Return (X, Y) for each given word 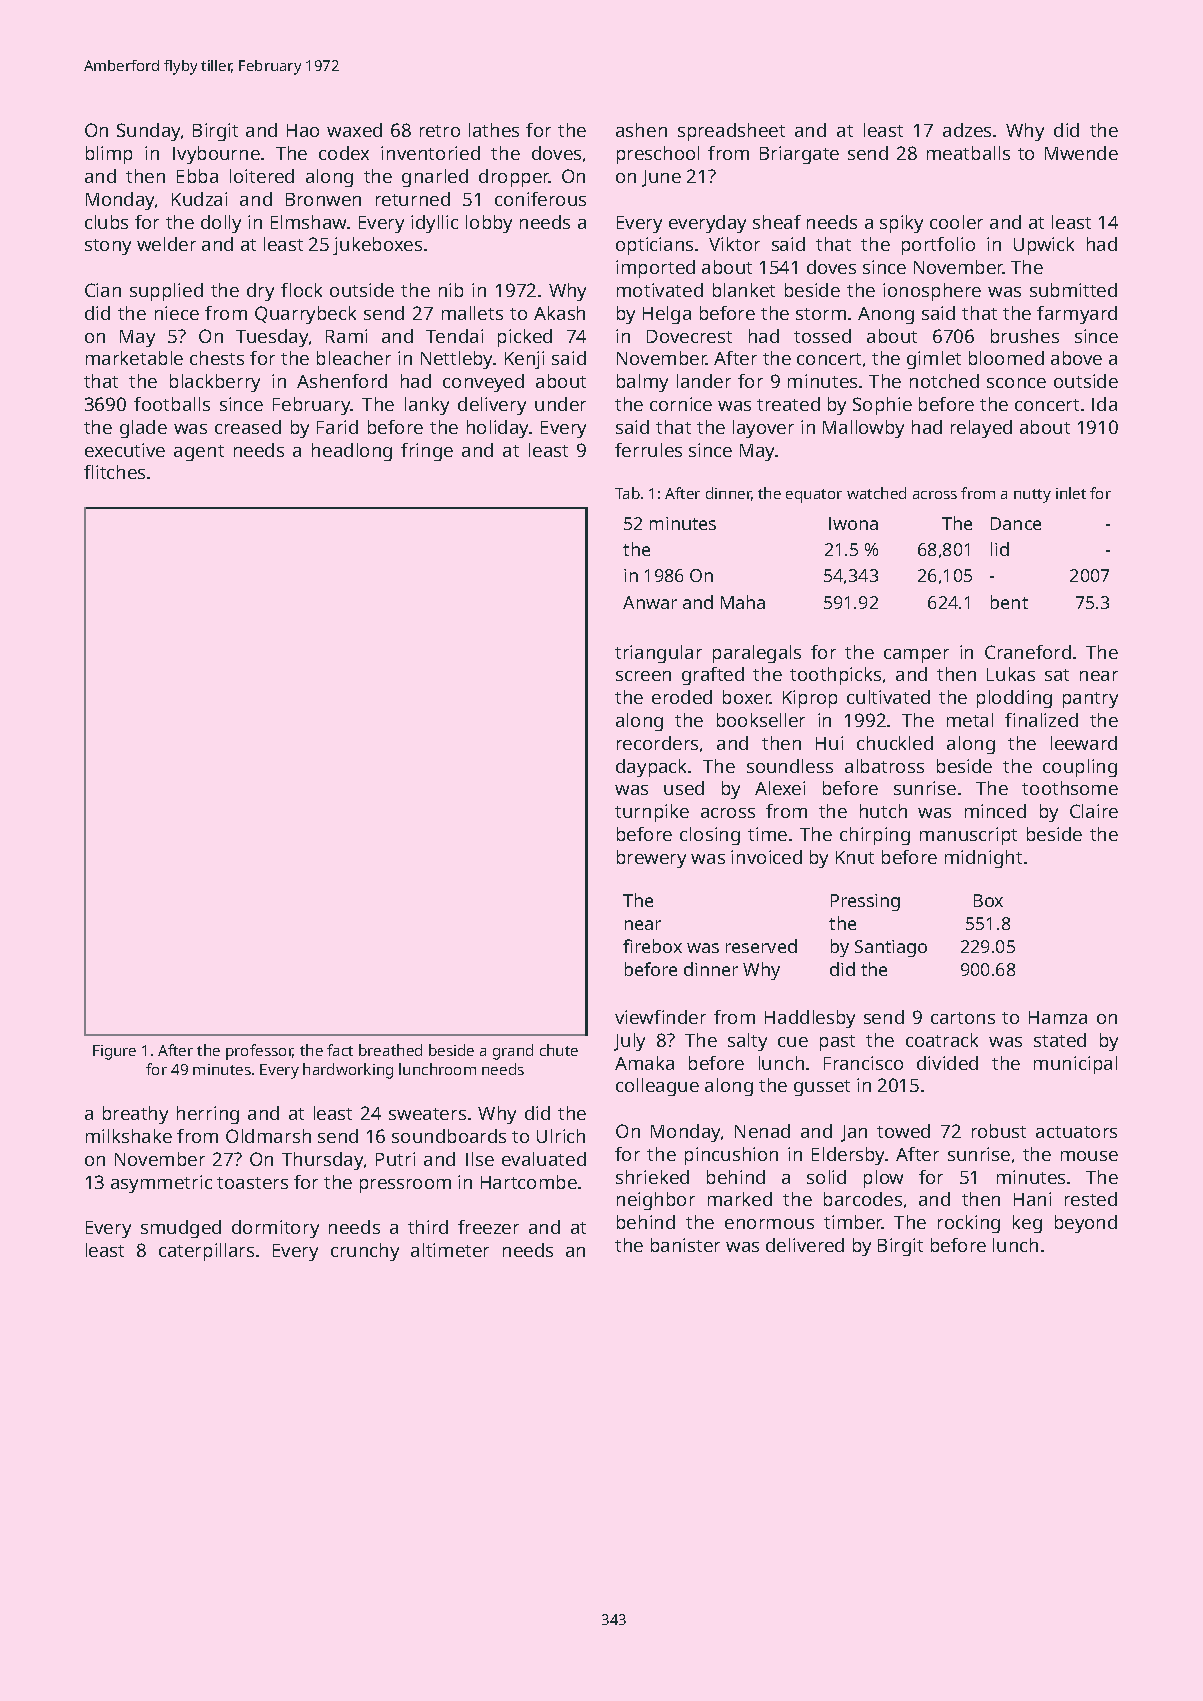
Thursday (322, 1161)
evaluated (544, 1159)
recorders (657, 743)
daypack (652, 768)
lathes (494, 130)
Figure (114, 1052)
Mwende (1081, 153)
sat (1057, 675)
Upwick (1044, 246)
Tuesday (272, 338)
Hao (303, 130)
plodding (1014, 699)
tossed (822, 336)
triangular (658, 654)
